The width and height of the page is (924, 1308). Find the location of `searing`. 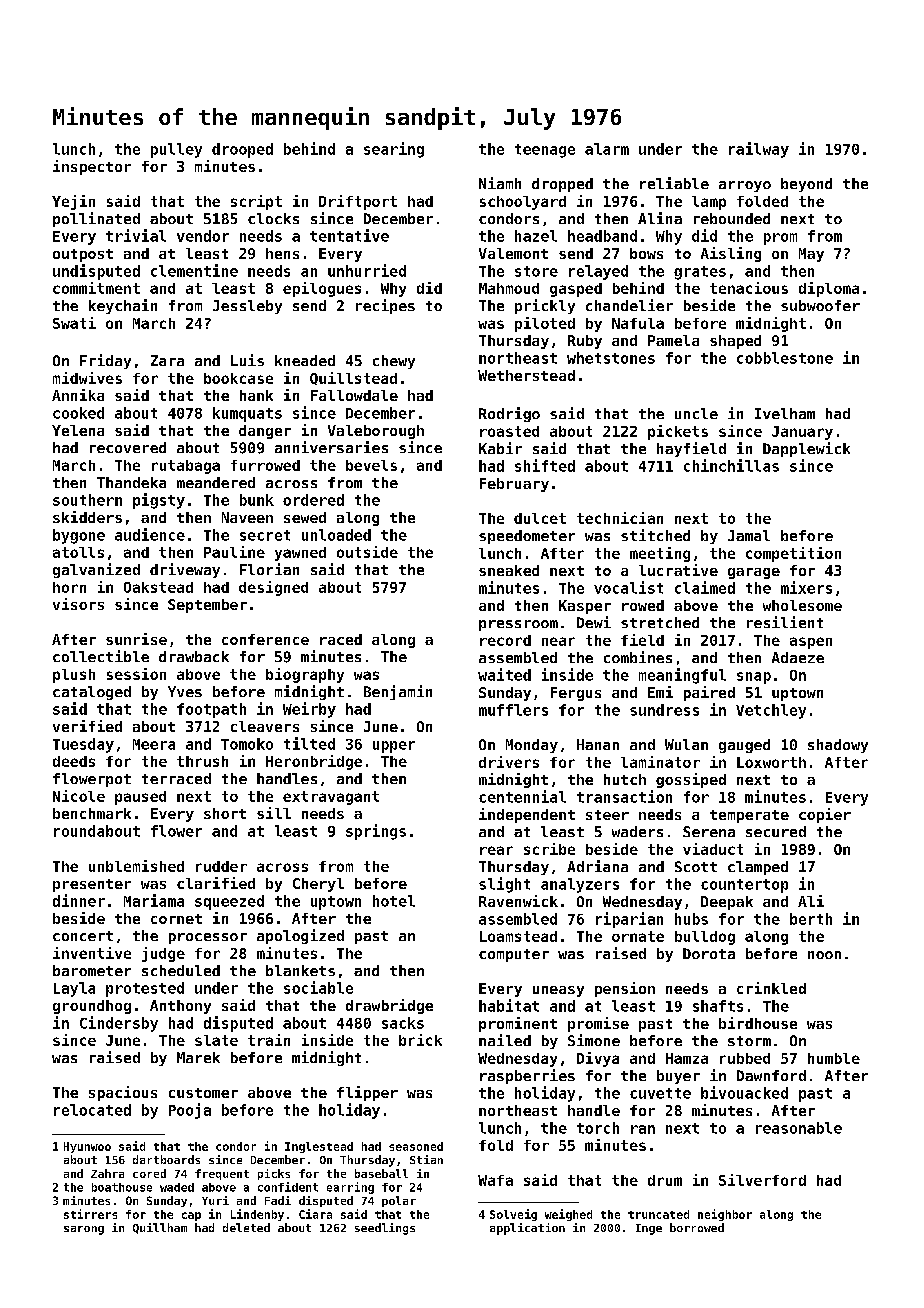

searing is located at coordinates (394, 150).
